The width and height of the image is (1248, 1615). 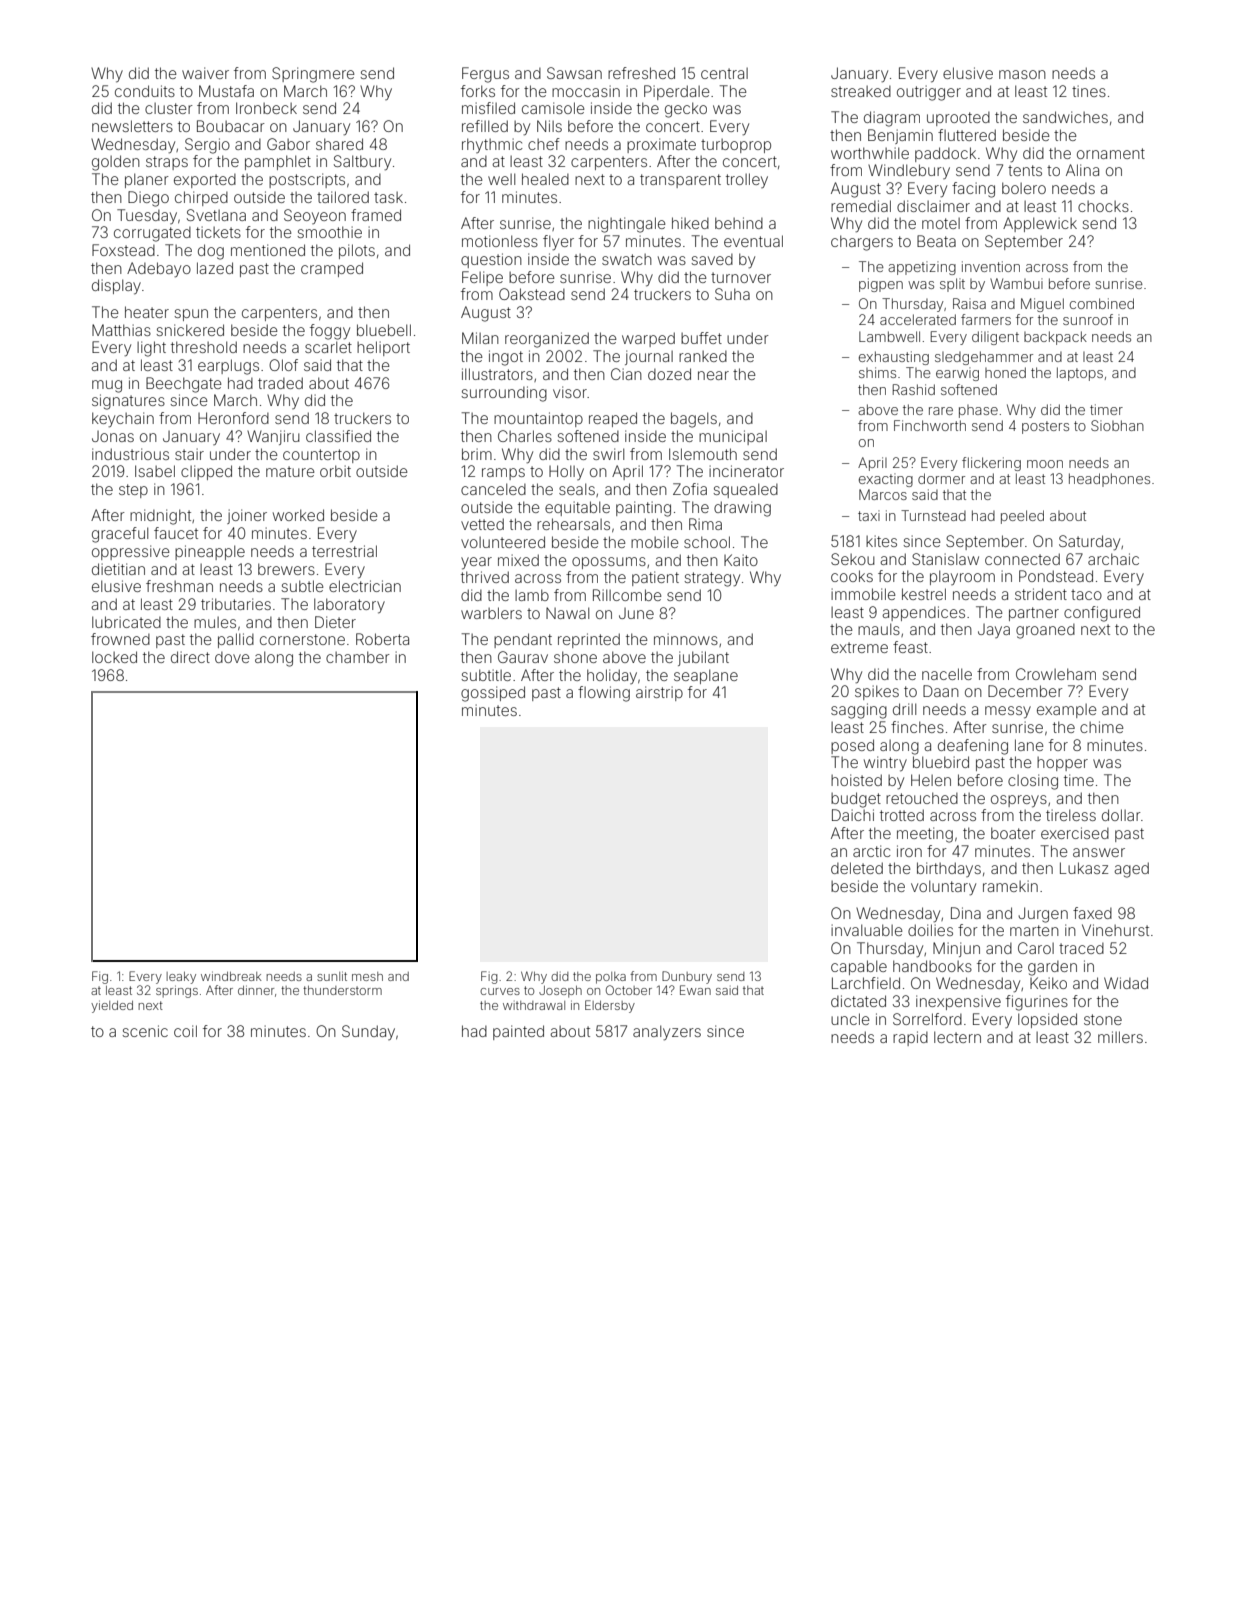 What do you see at coordinates (493, 694) in the image?
I see `gossiped` at bounding box center [493, 694].
